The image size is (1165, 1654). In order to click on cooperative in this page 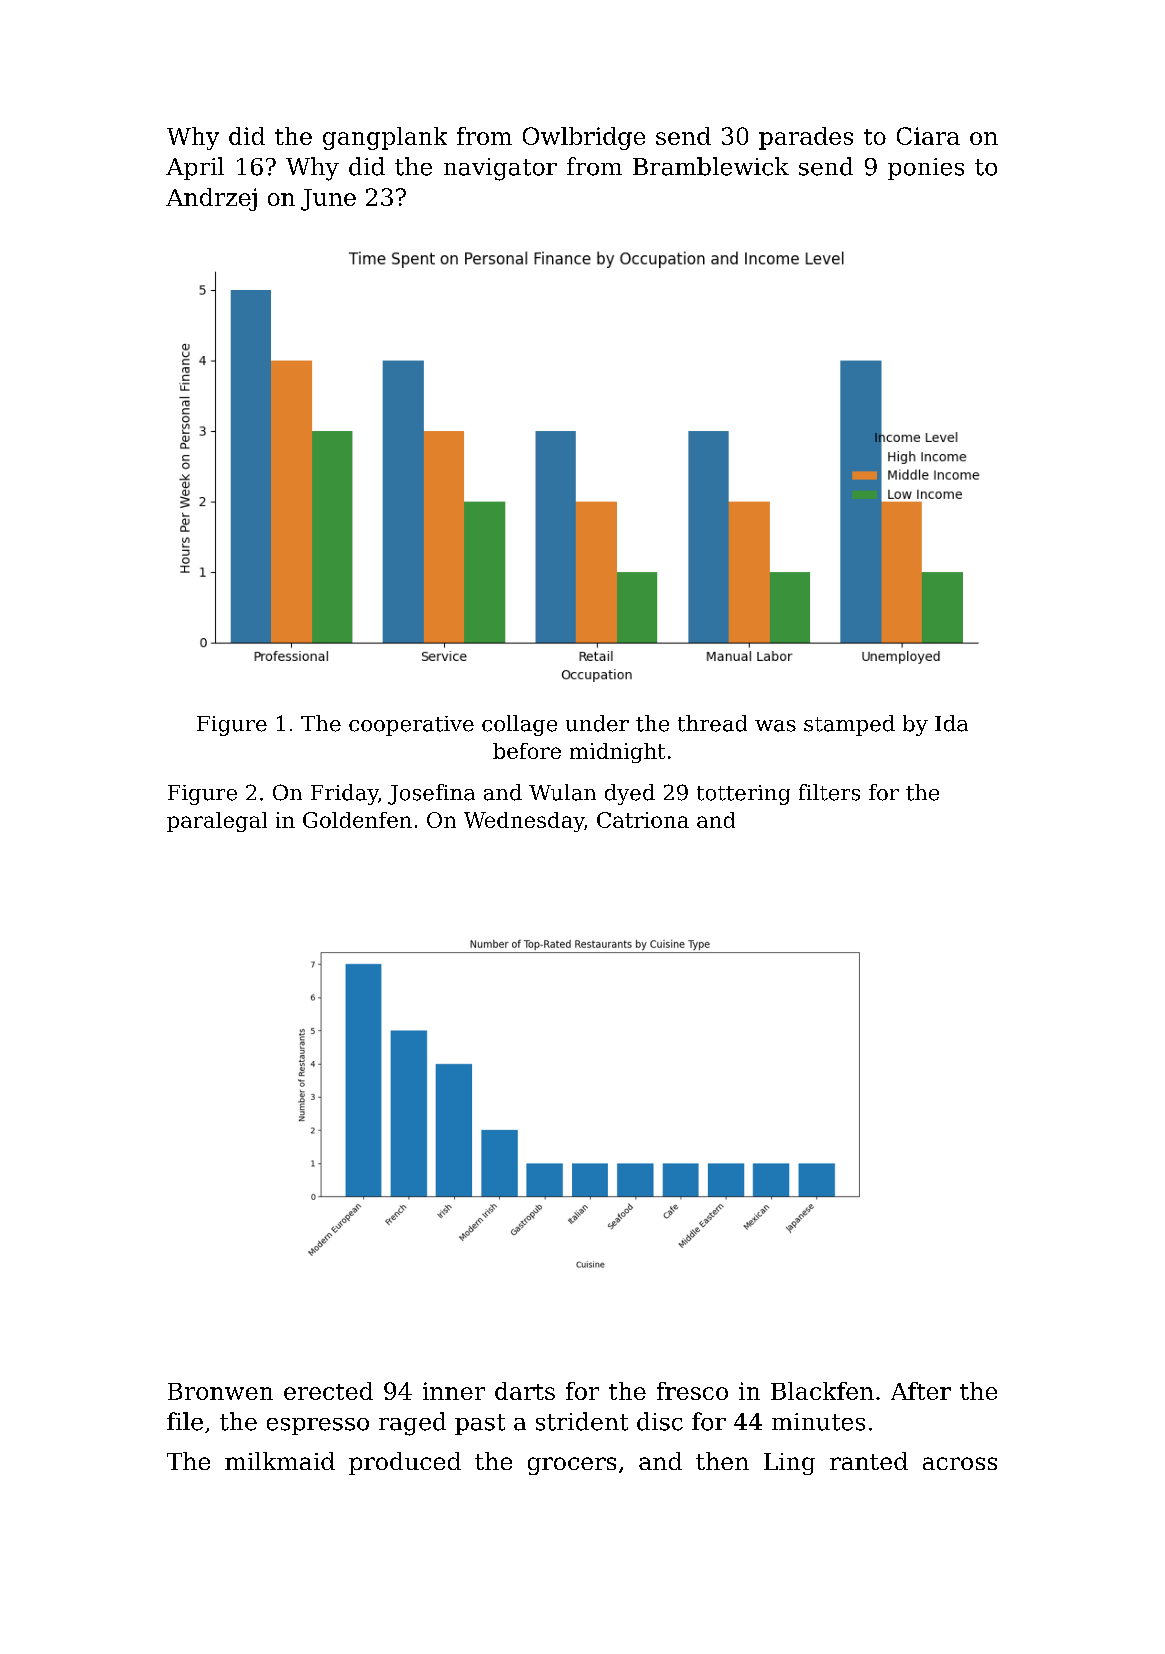, I will do `click(411, 726)`.
